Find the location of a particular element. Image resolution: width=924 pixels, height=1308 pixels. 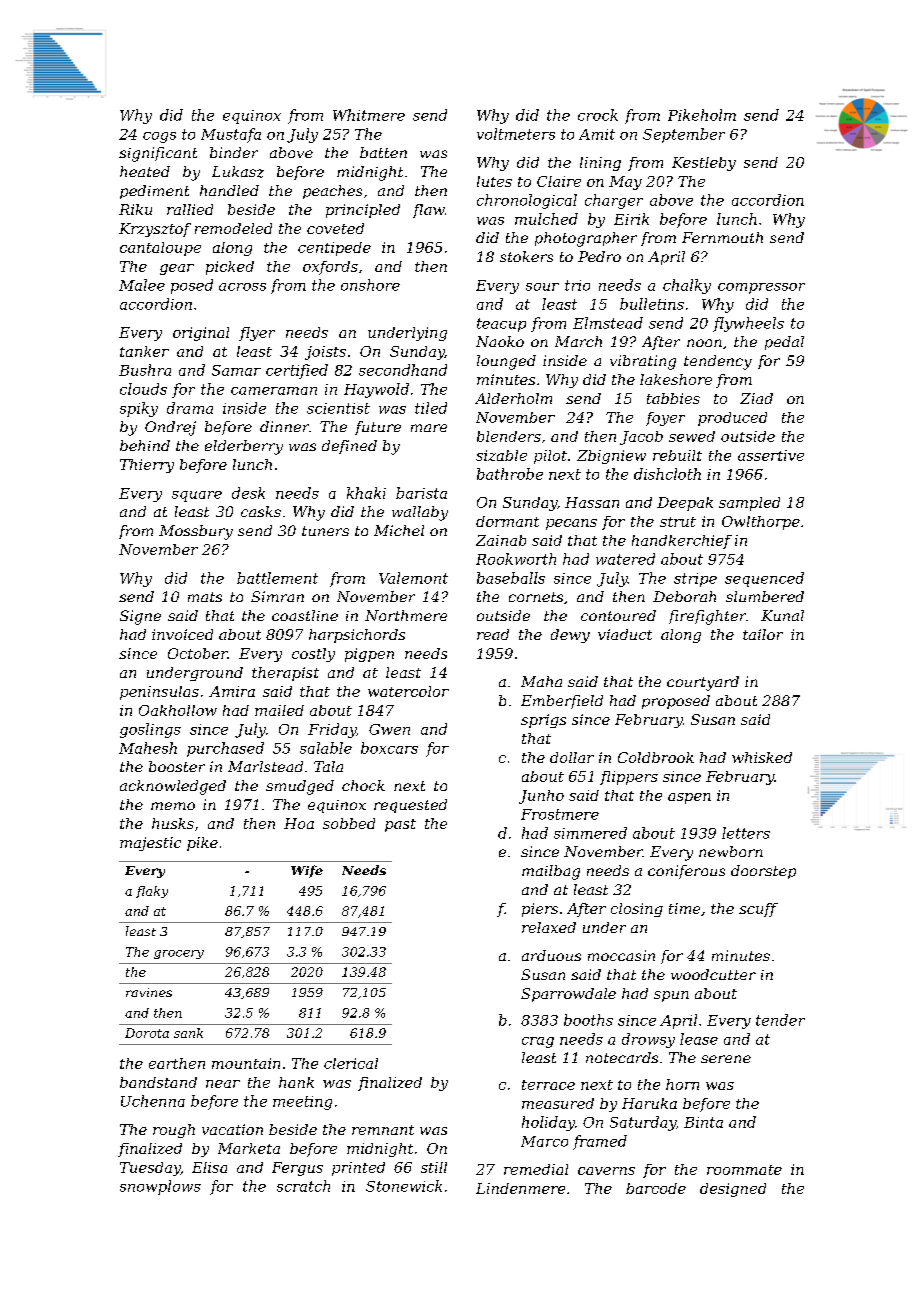

crock is located at coordinates (598, 115).
